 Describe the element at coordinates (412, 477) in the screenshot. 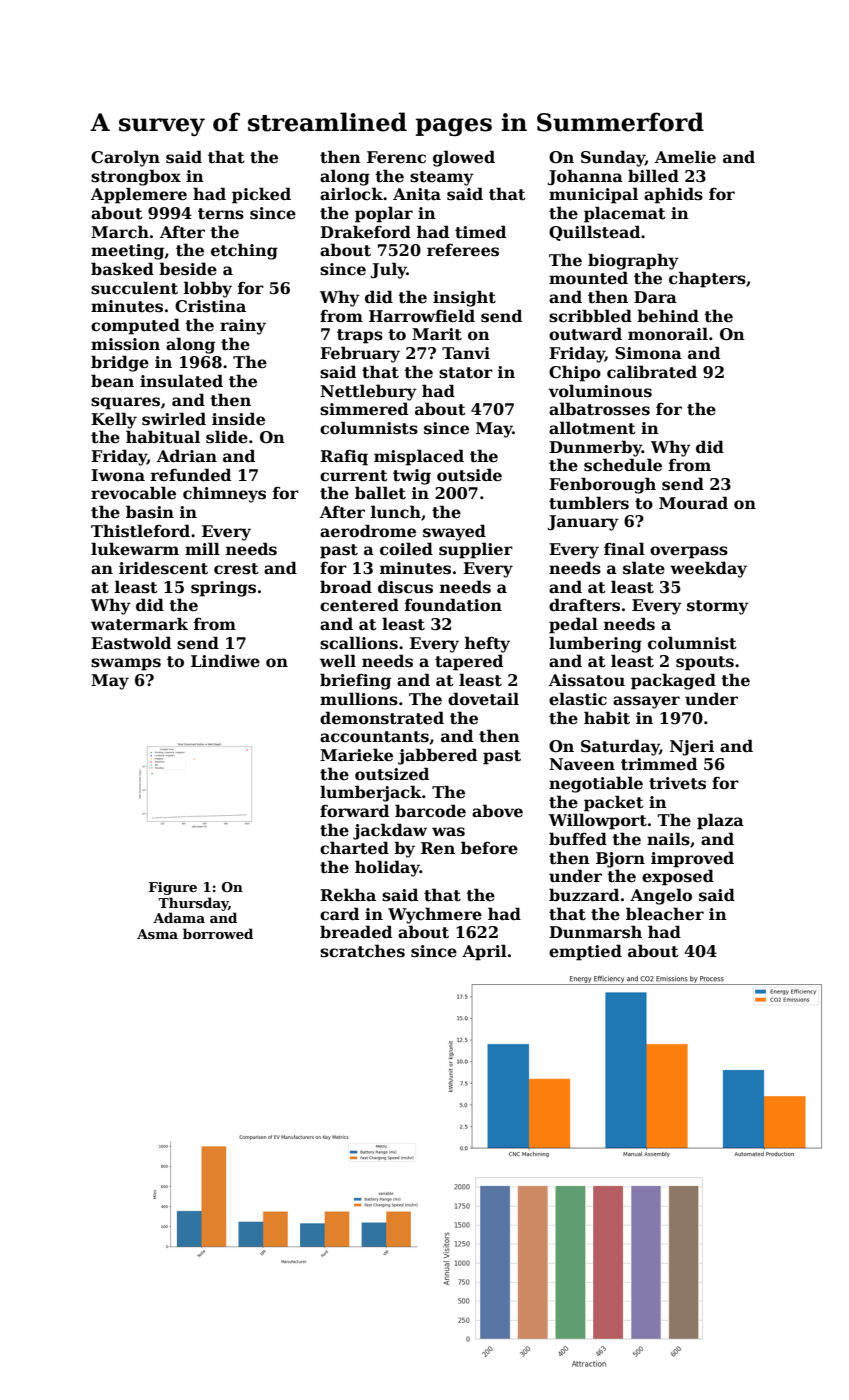

I see `twig` at that location.
